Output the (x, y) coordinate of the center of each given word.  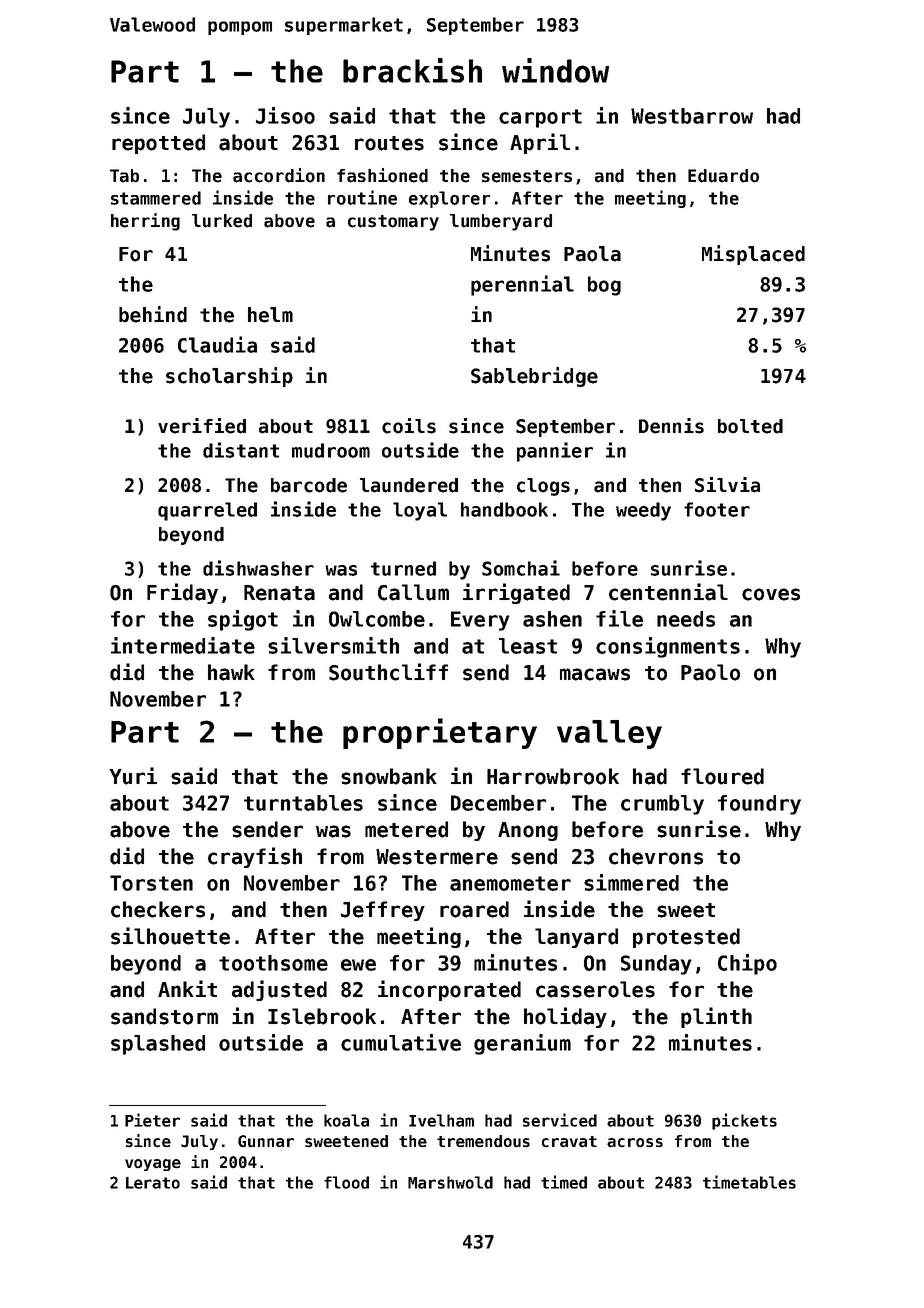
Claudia (217, 344)
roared (474, 909)
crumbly (662, 805)
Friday (182, 593)
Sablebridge (534, 377)
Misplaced (753, 255)
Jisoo (285, 115)
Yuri (133, 776)
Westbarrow (692, 116)
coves (771, 594)
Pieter (152, 1120)
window (555, 70)
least (528, 646)
